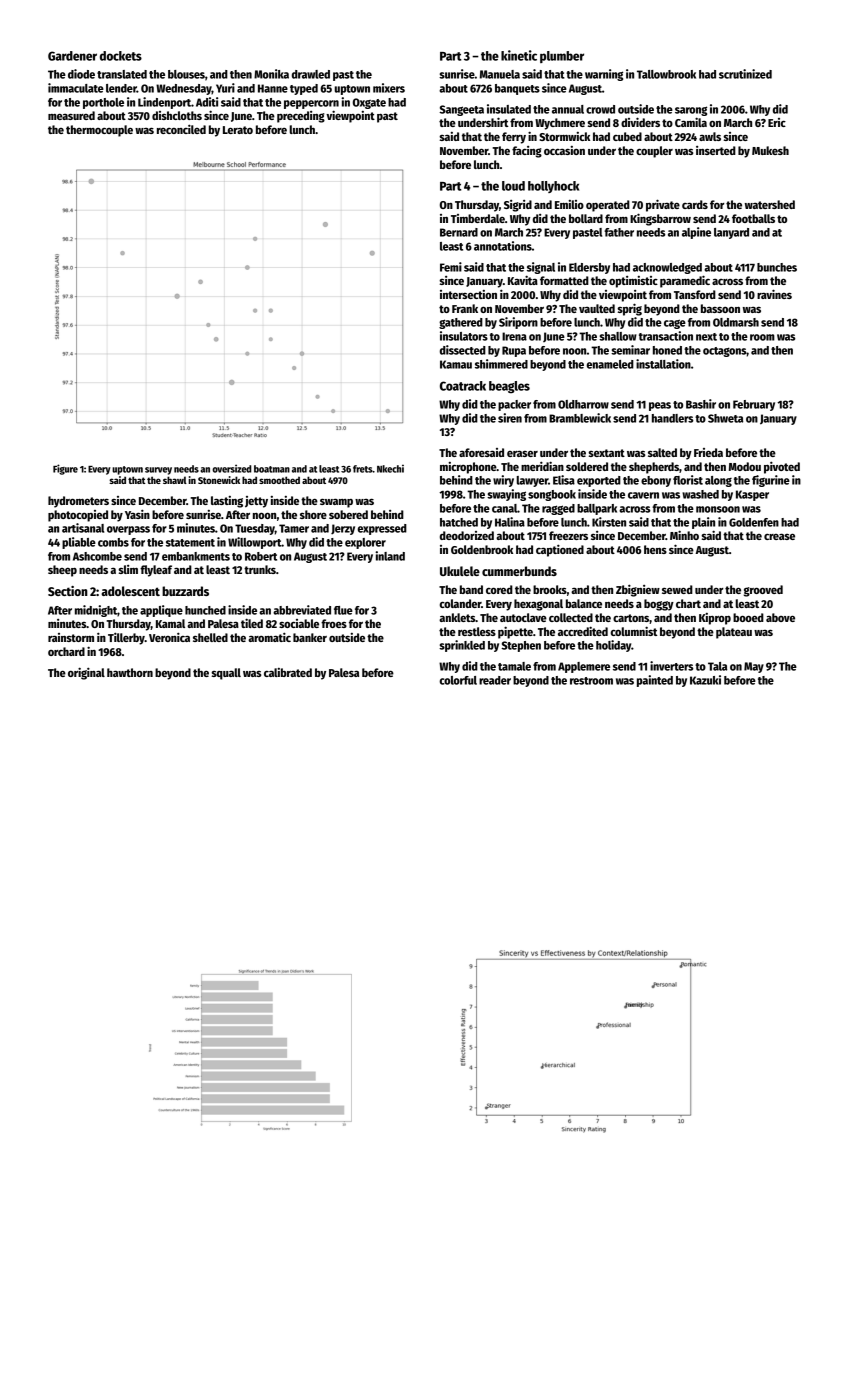 The image size is (849, 1400). What do you see at coordinates (695, 204) in the screenshot?
I see `cards` at bounding box center [695, 204].
